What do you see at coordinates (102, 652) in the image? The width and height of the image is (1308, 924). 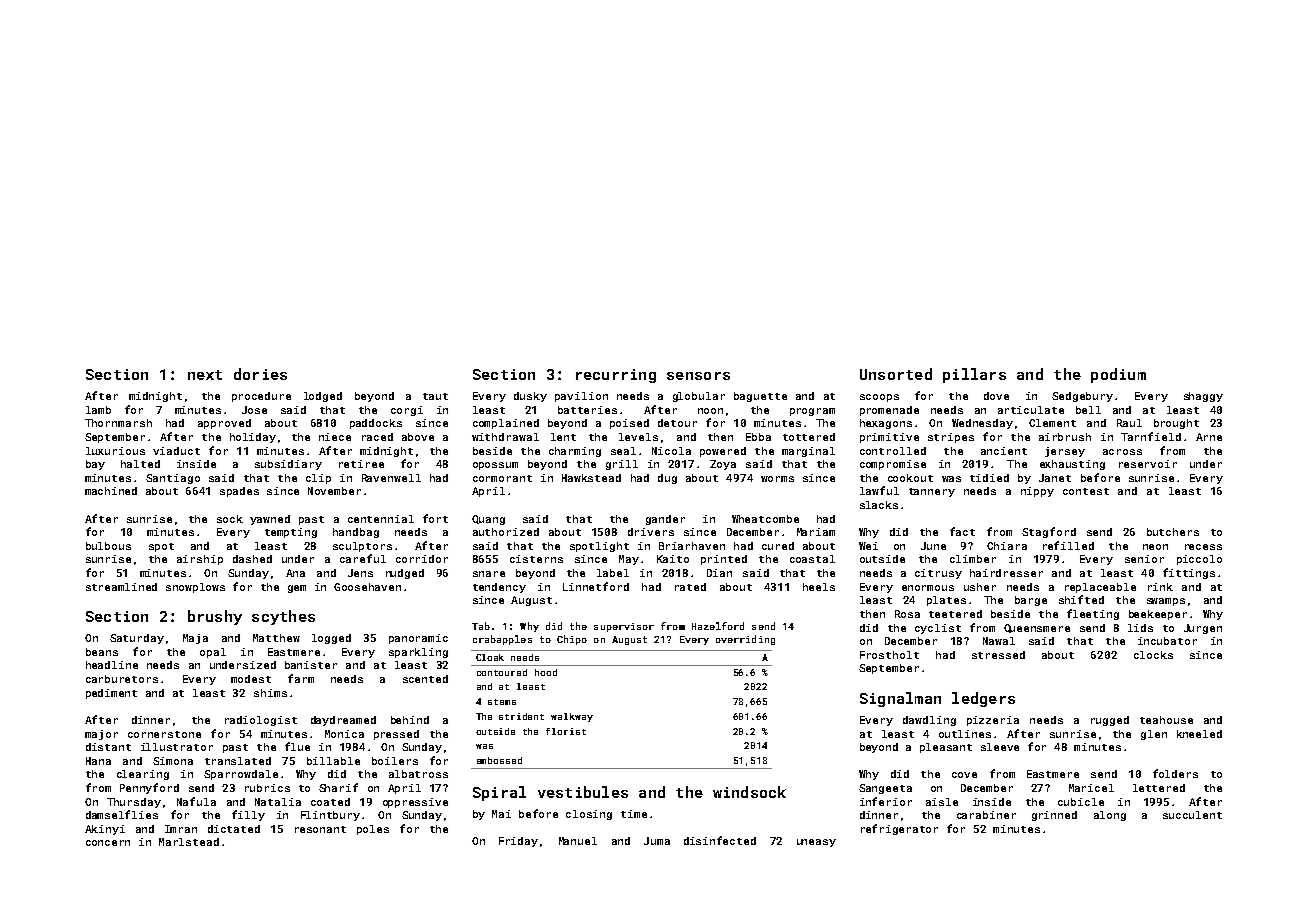 I see `beans` at bounding box center [102, 652].
